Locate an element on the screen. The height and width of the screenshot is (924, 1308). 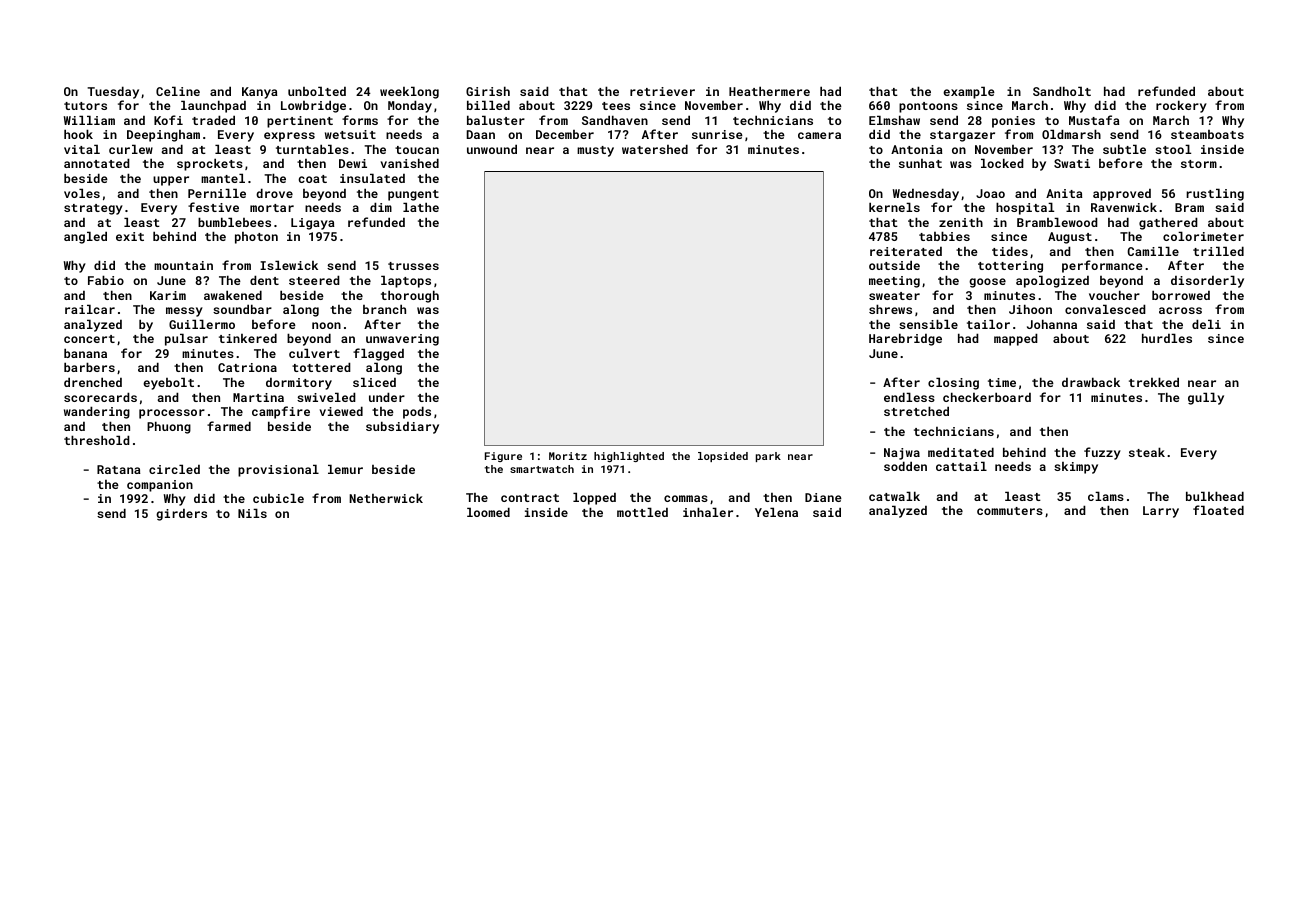
bumblebees is located at coordinates (234, 222).
